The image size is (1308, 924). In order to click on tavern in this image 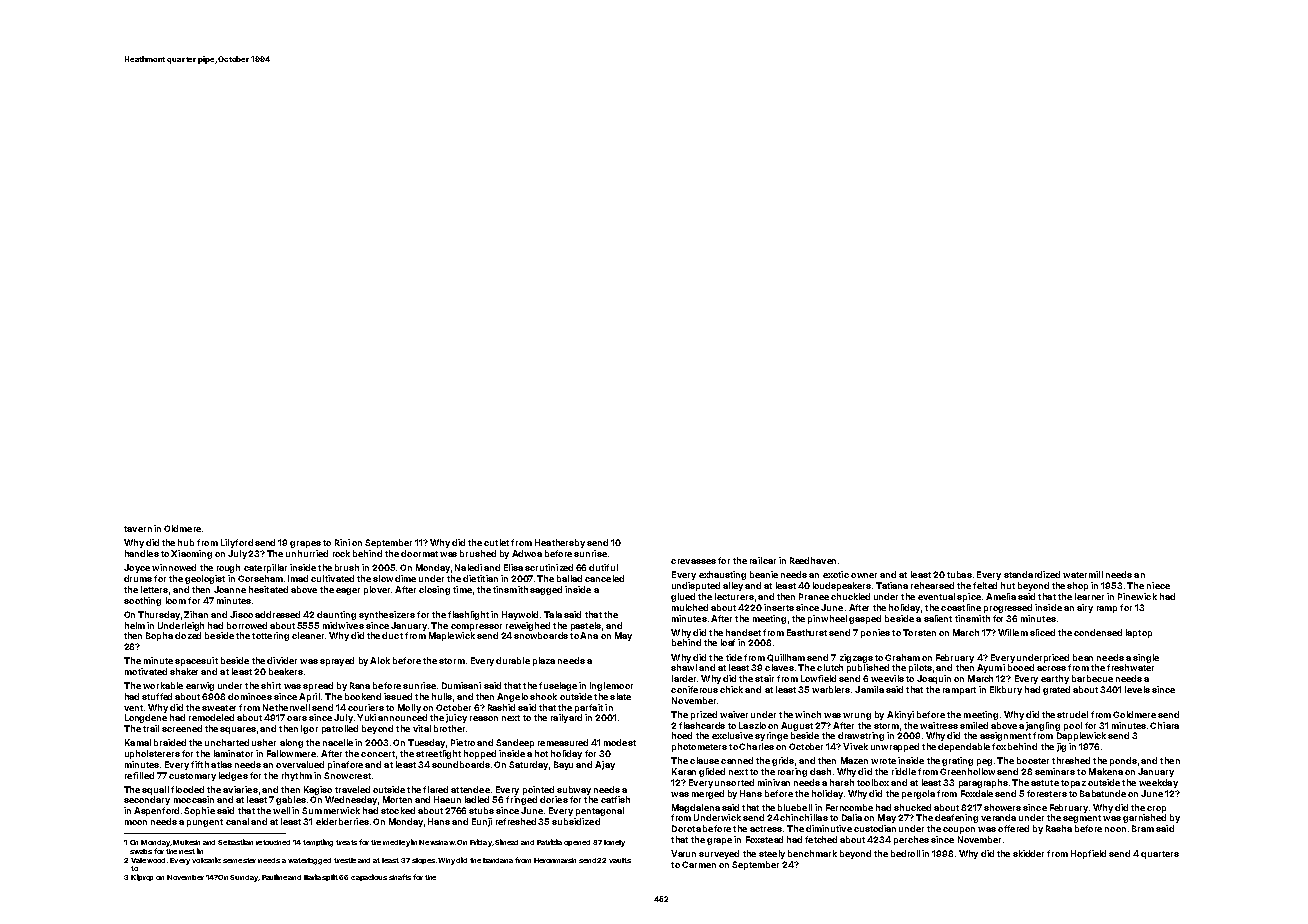, I will do `click(138, 529)`.
